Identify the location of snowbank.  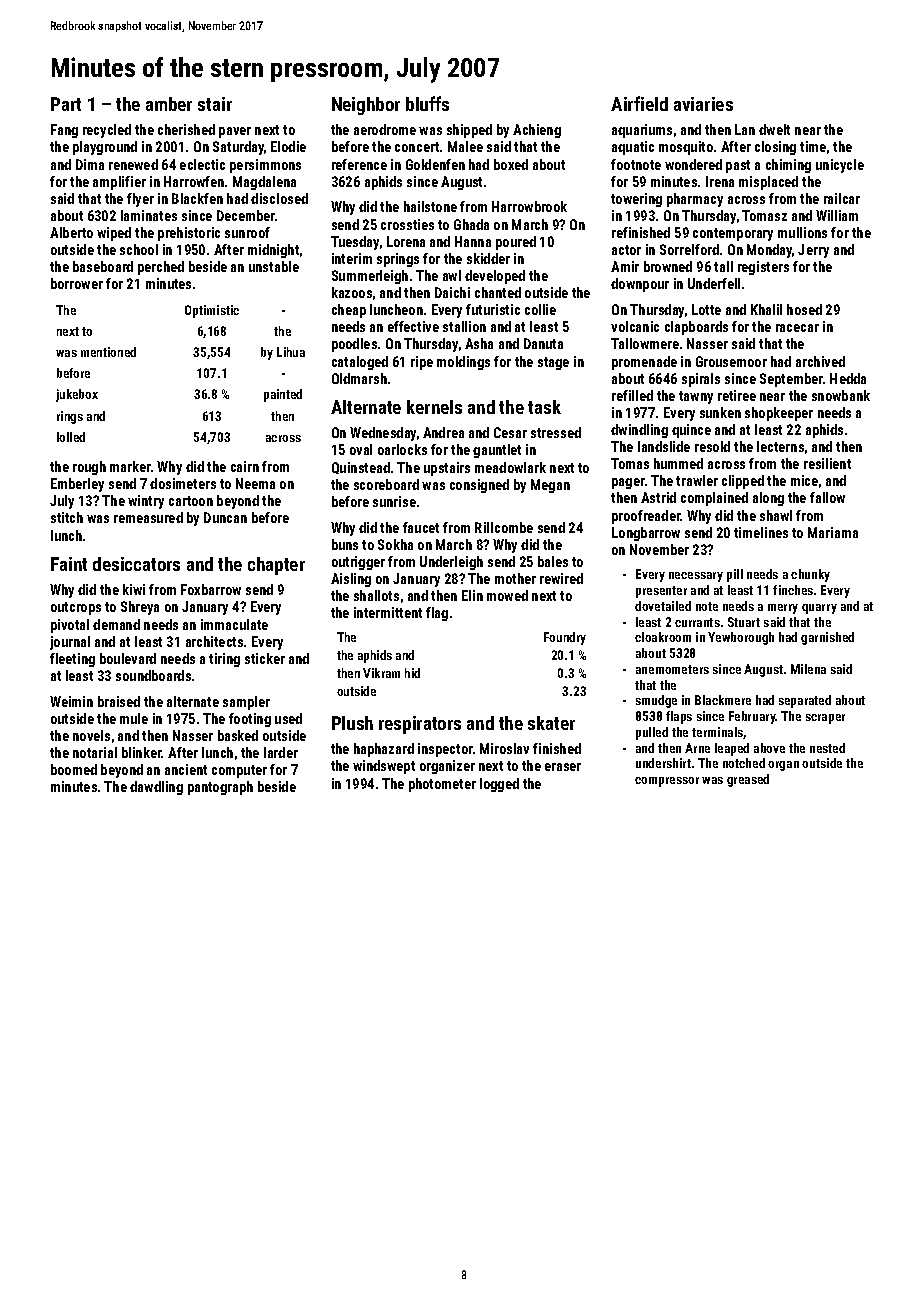
(841, 395).
